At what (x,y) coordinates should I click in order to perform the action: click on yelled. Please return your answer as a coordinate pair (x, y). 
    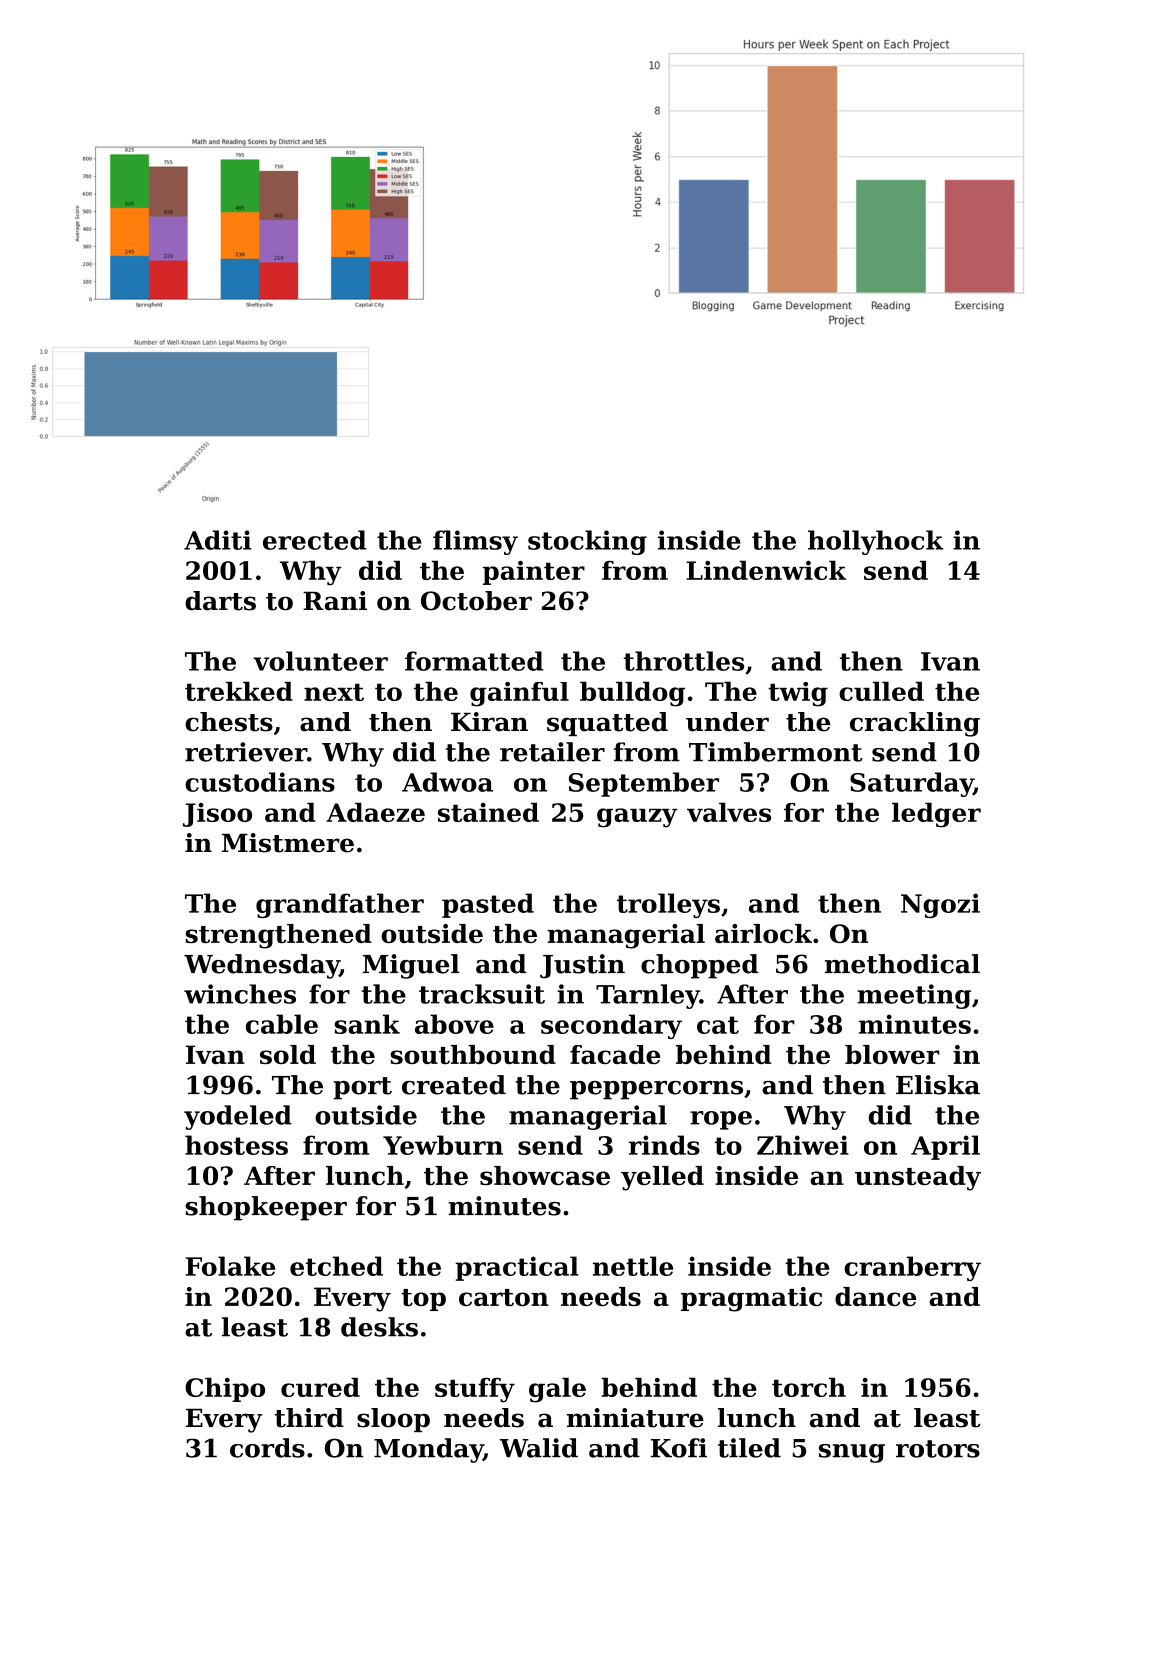
    Looking at the image, I should click on (662, 1178).
